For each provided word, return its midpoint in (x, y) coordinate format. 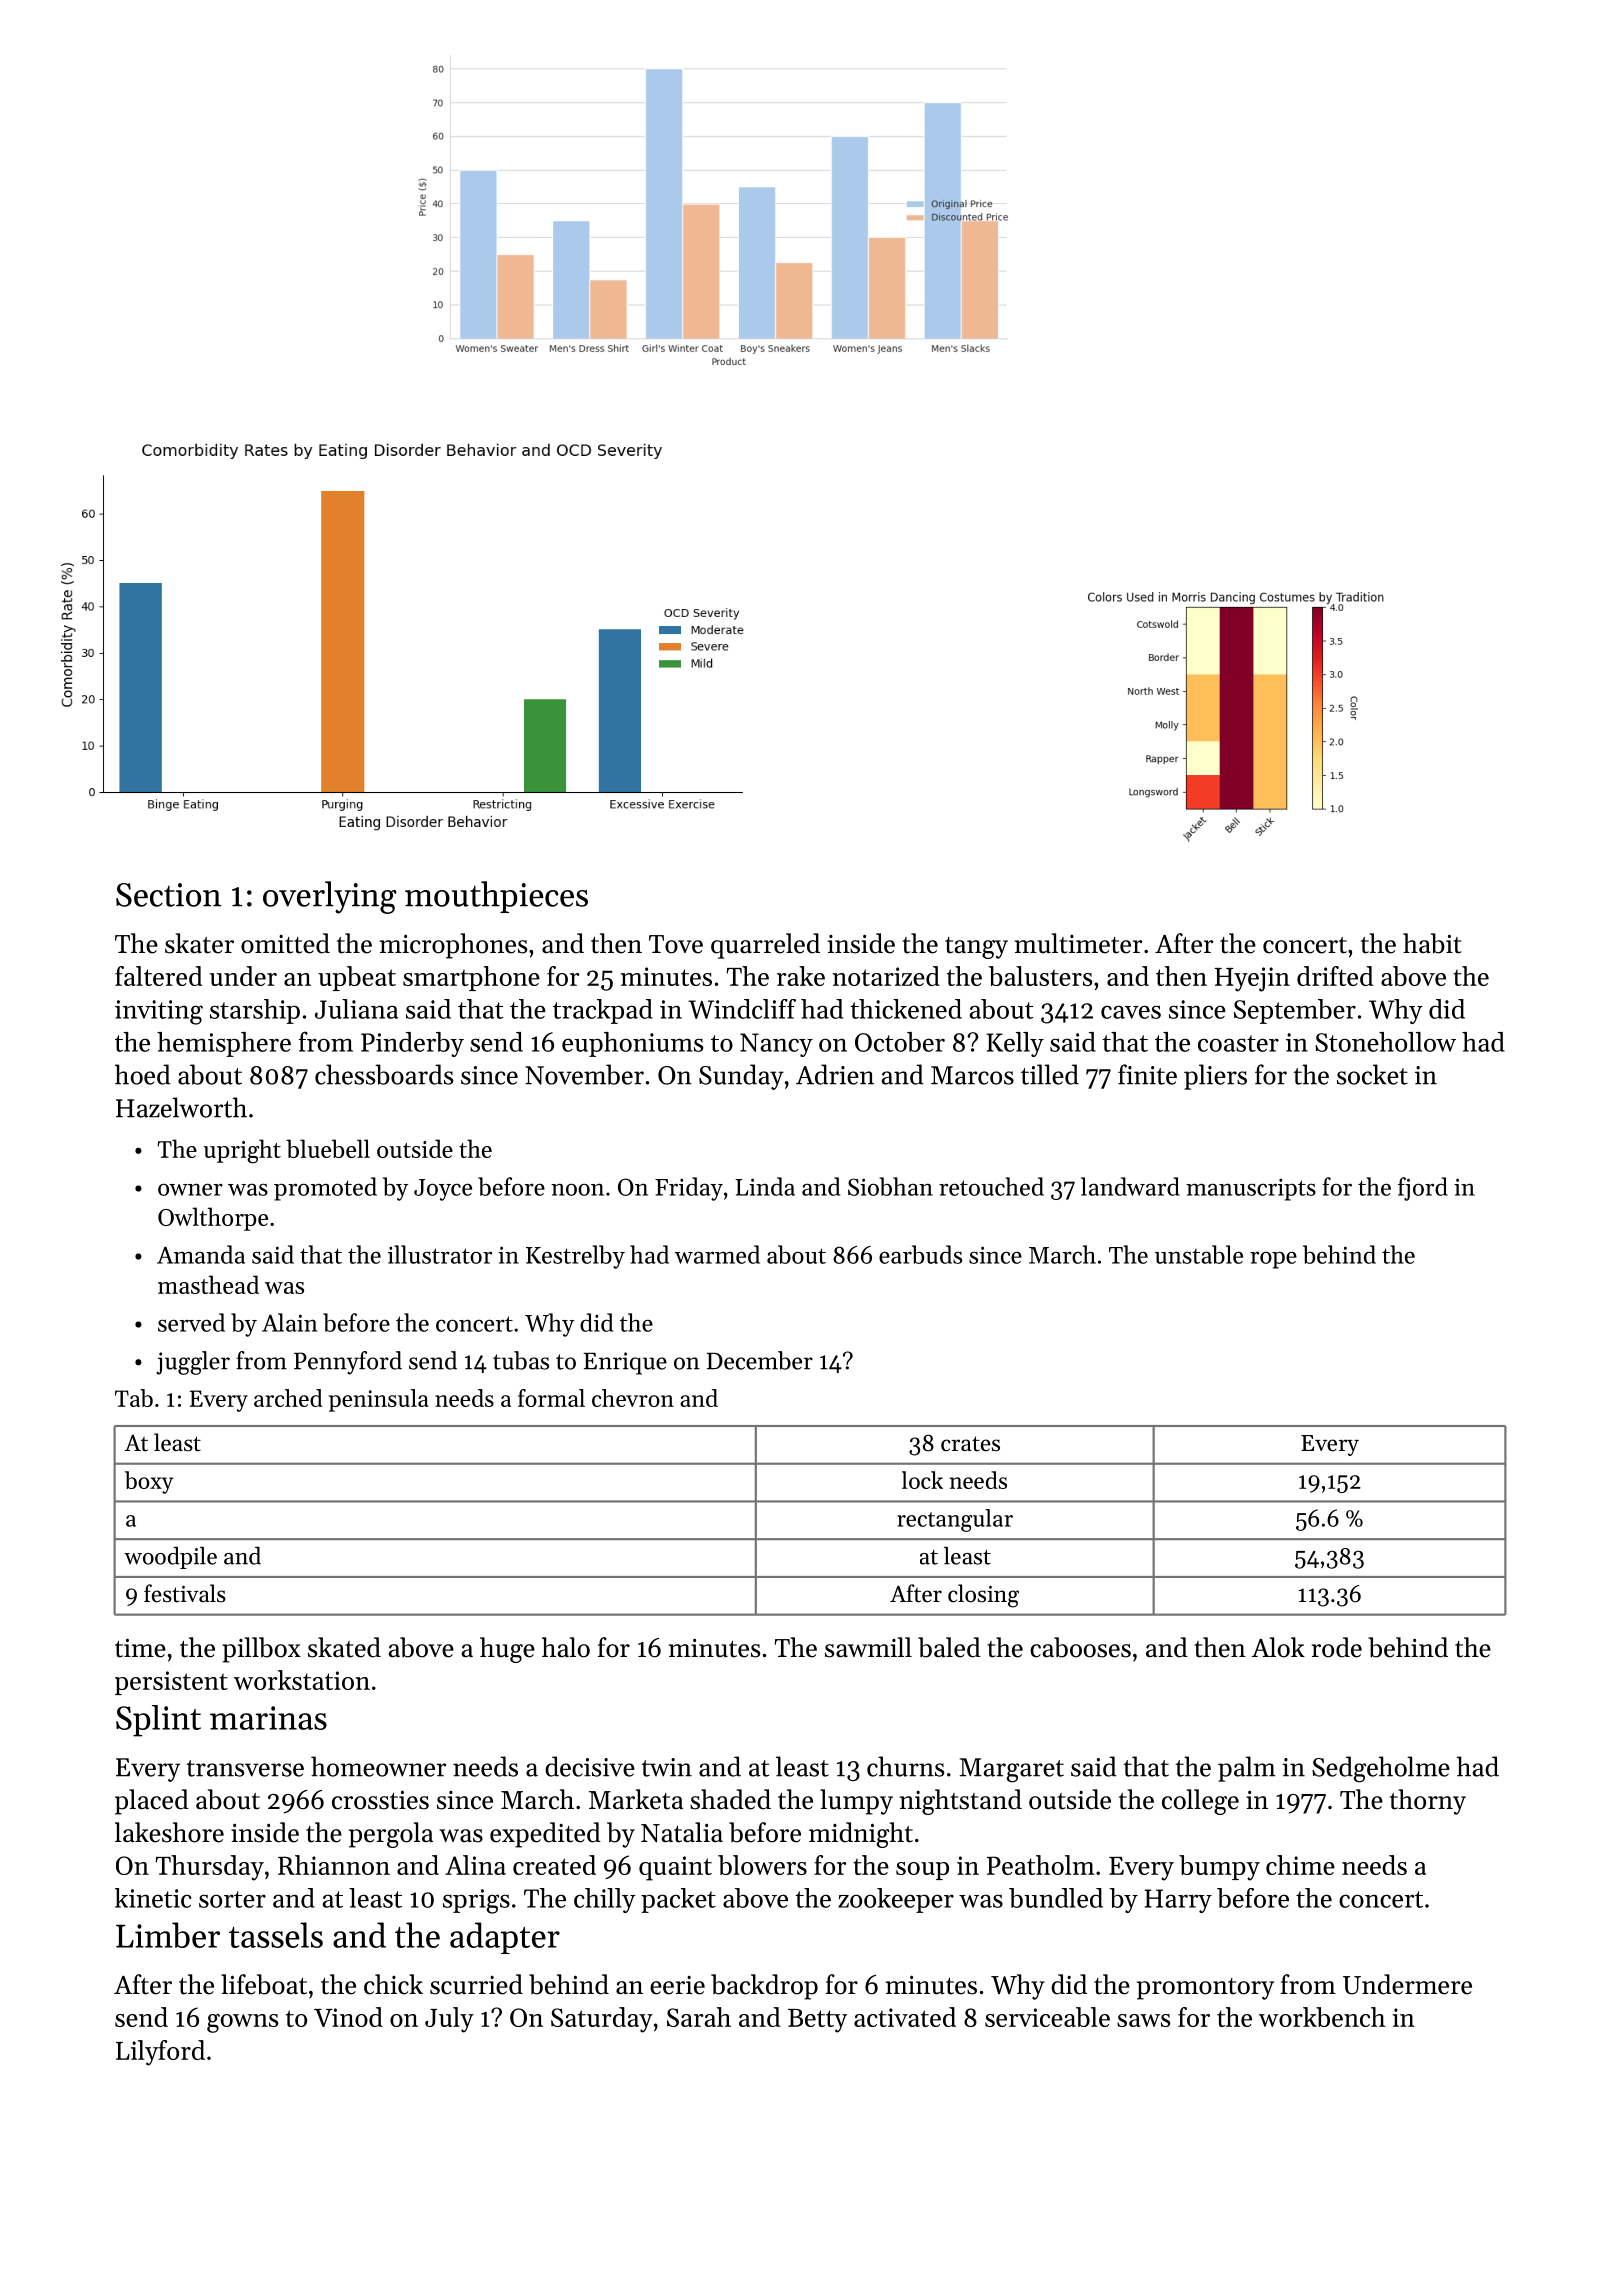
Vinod (348, 2017)
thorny (1428, 1802)
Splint (158, 1721)
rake (801, 976)
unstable (1199, 1254)
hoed (143, 1074)
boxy (149, 1482)
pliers (1215, 1077)
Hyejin (1252, 979)
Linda (765, 1186)
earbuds (920, 1254)
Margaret (1012, 1770)
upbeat (357, 978)
